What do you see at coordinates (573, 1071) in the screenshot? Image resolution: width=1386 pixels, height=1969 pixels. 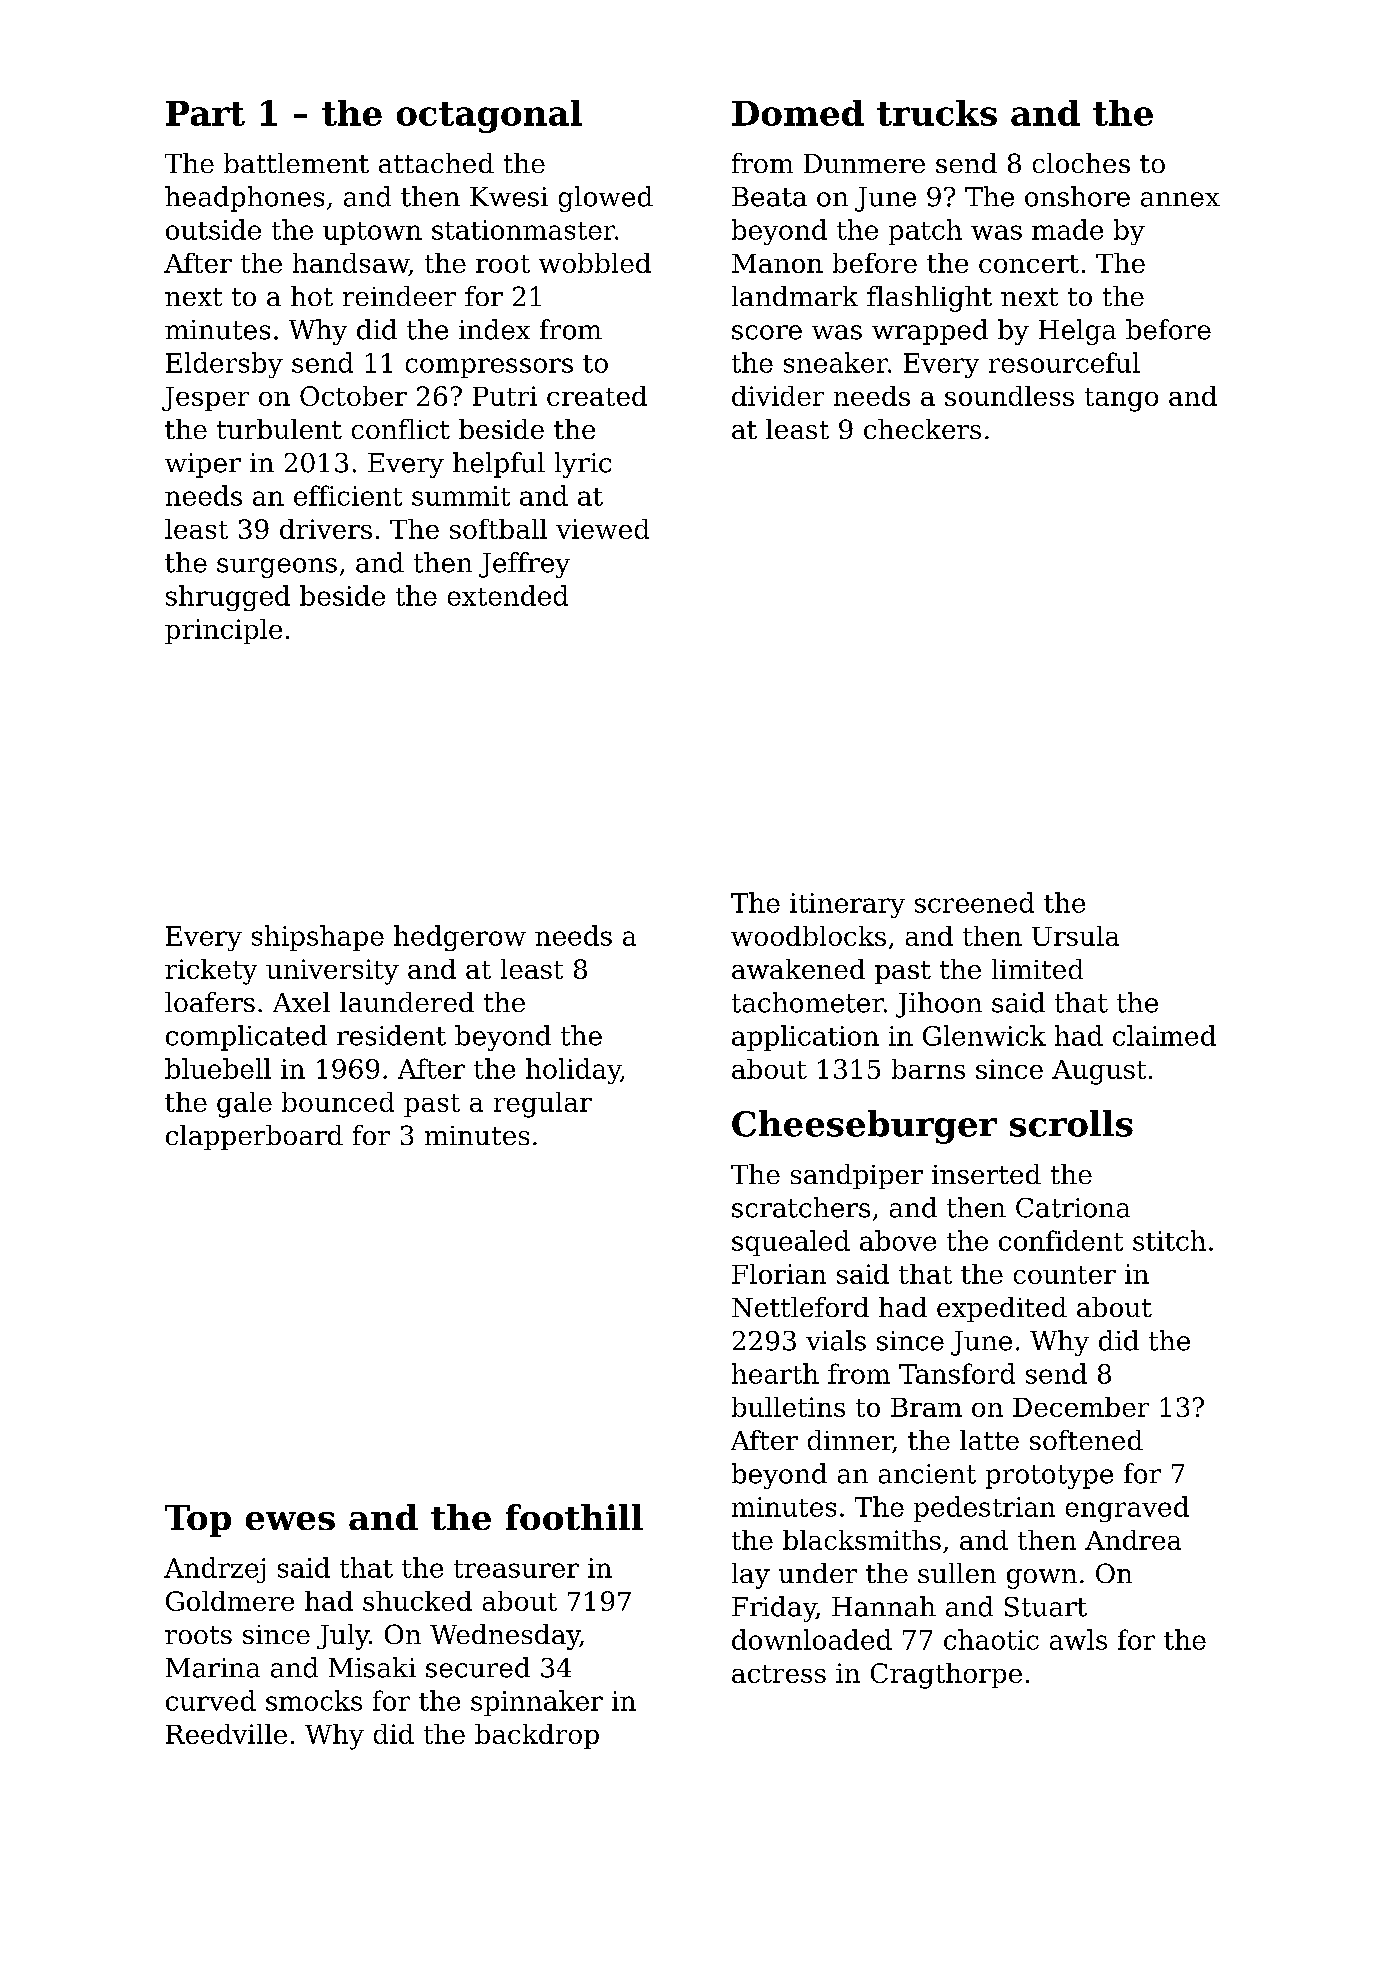 I see `holiday` at bounding box center [573, 1071].
